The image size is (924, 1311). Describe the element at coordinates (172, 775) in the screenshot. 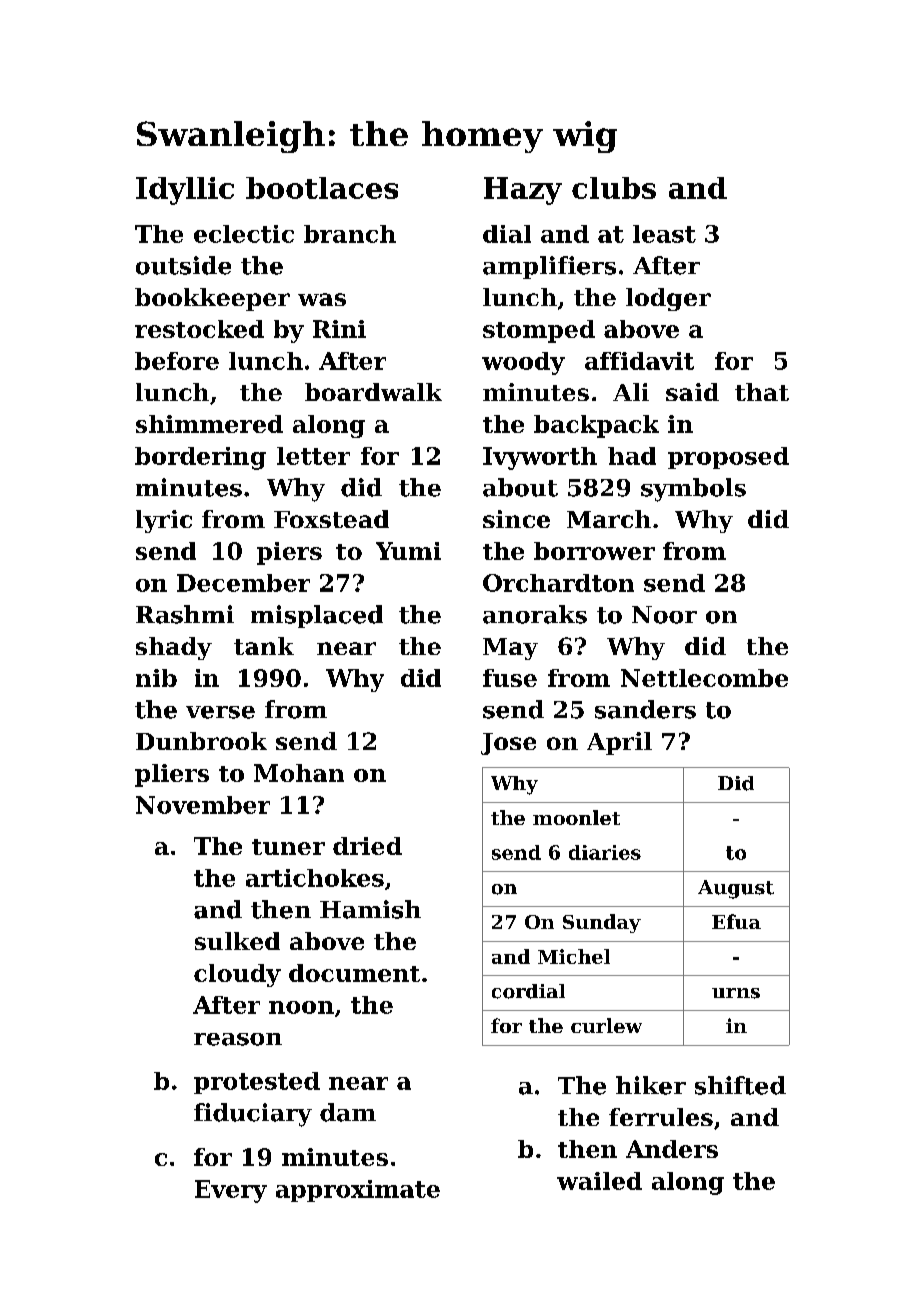

I see `pliers` at that location.
